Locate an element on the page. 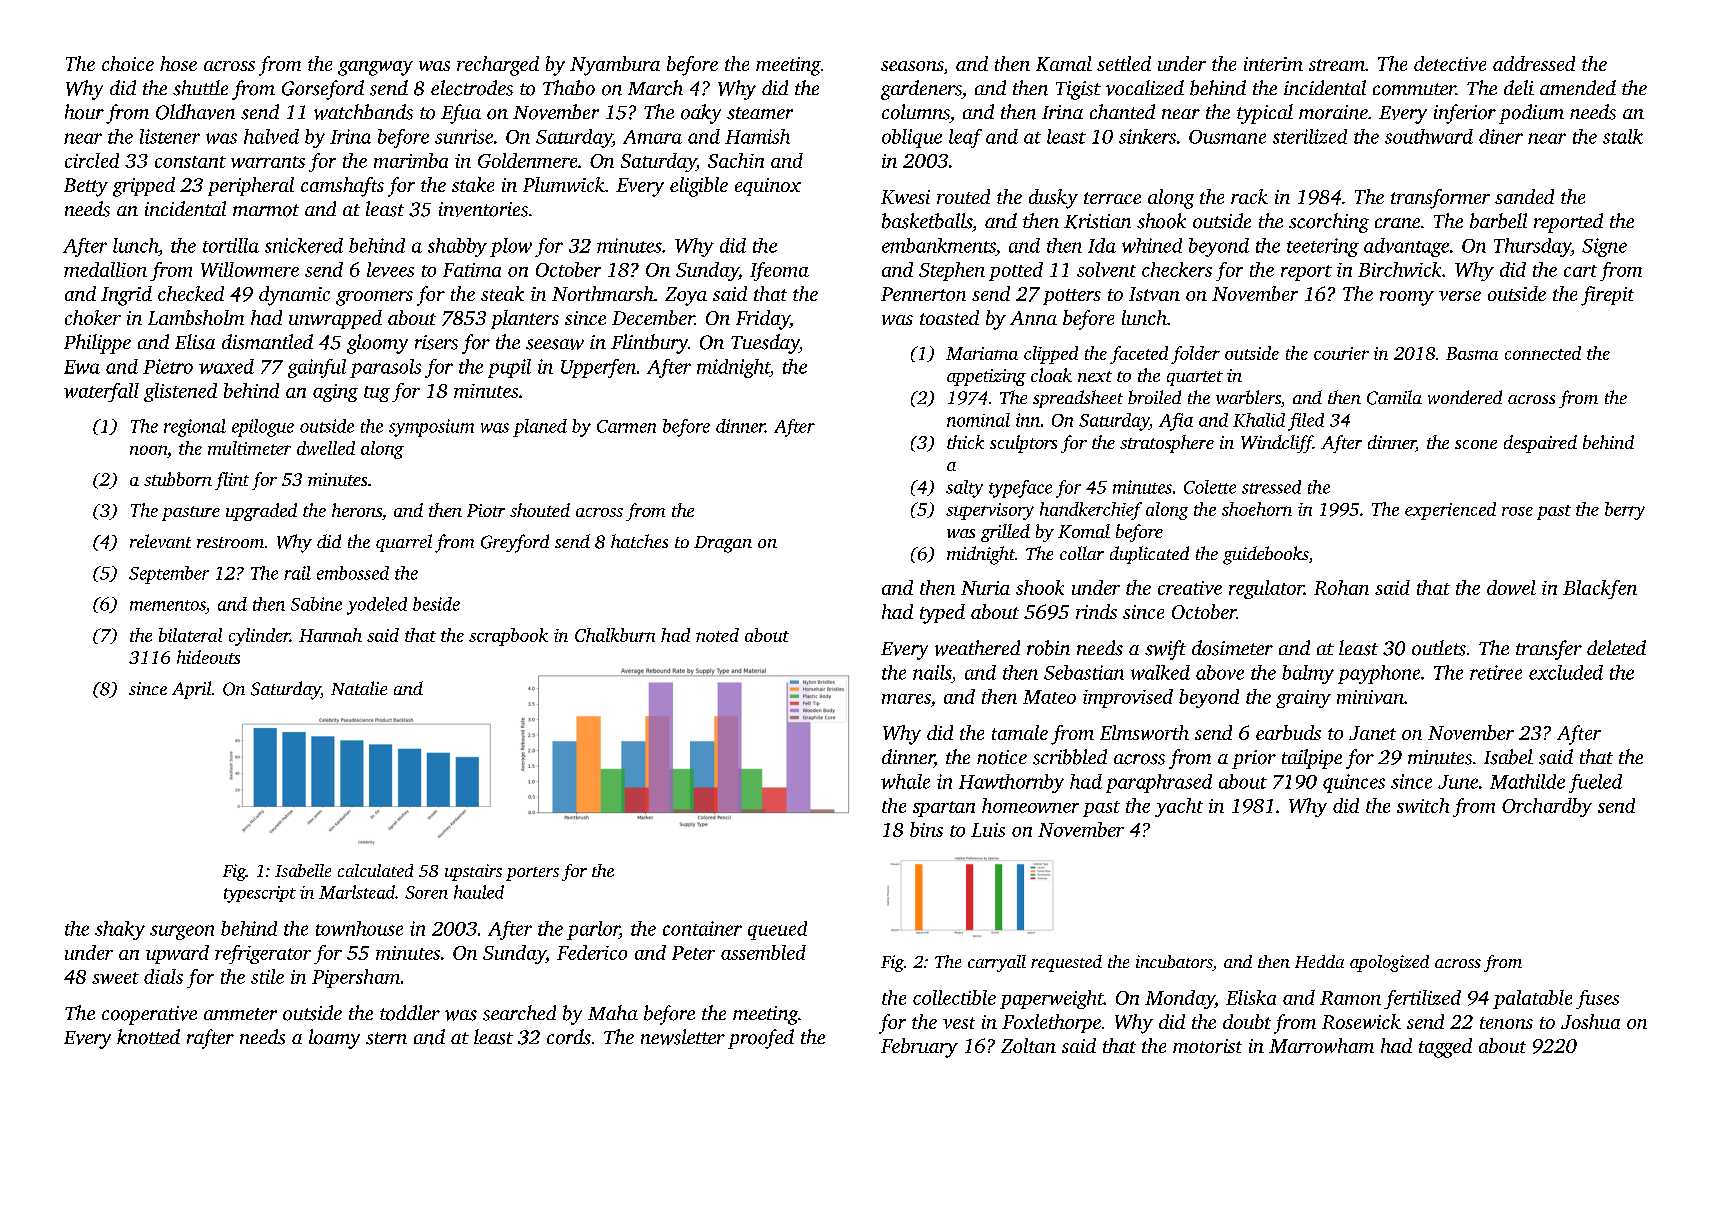  addressed is located at coordinates (1534, 63).
